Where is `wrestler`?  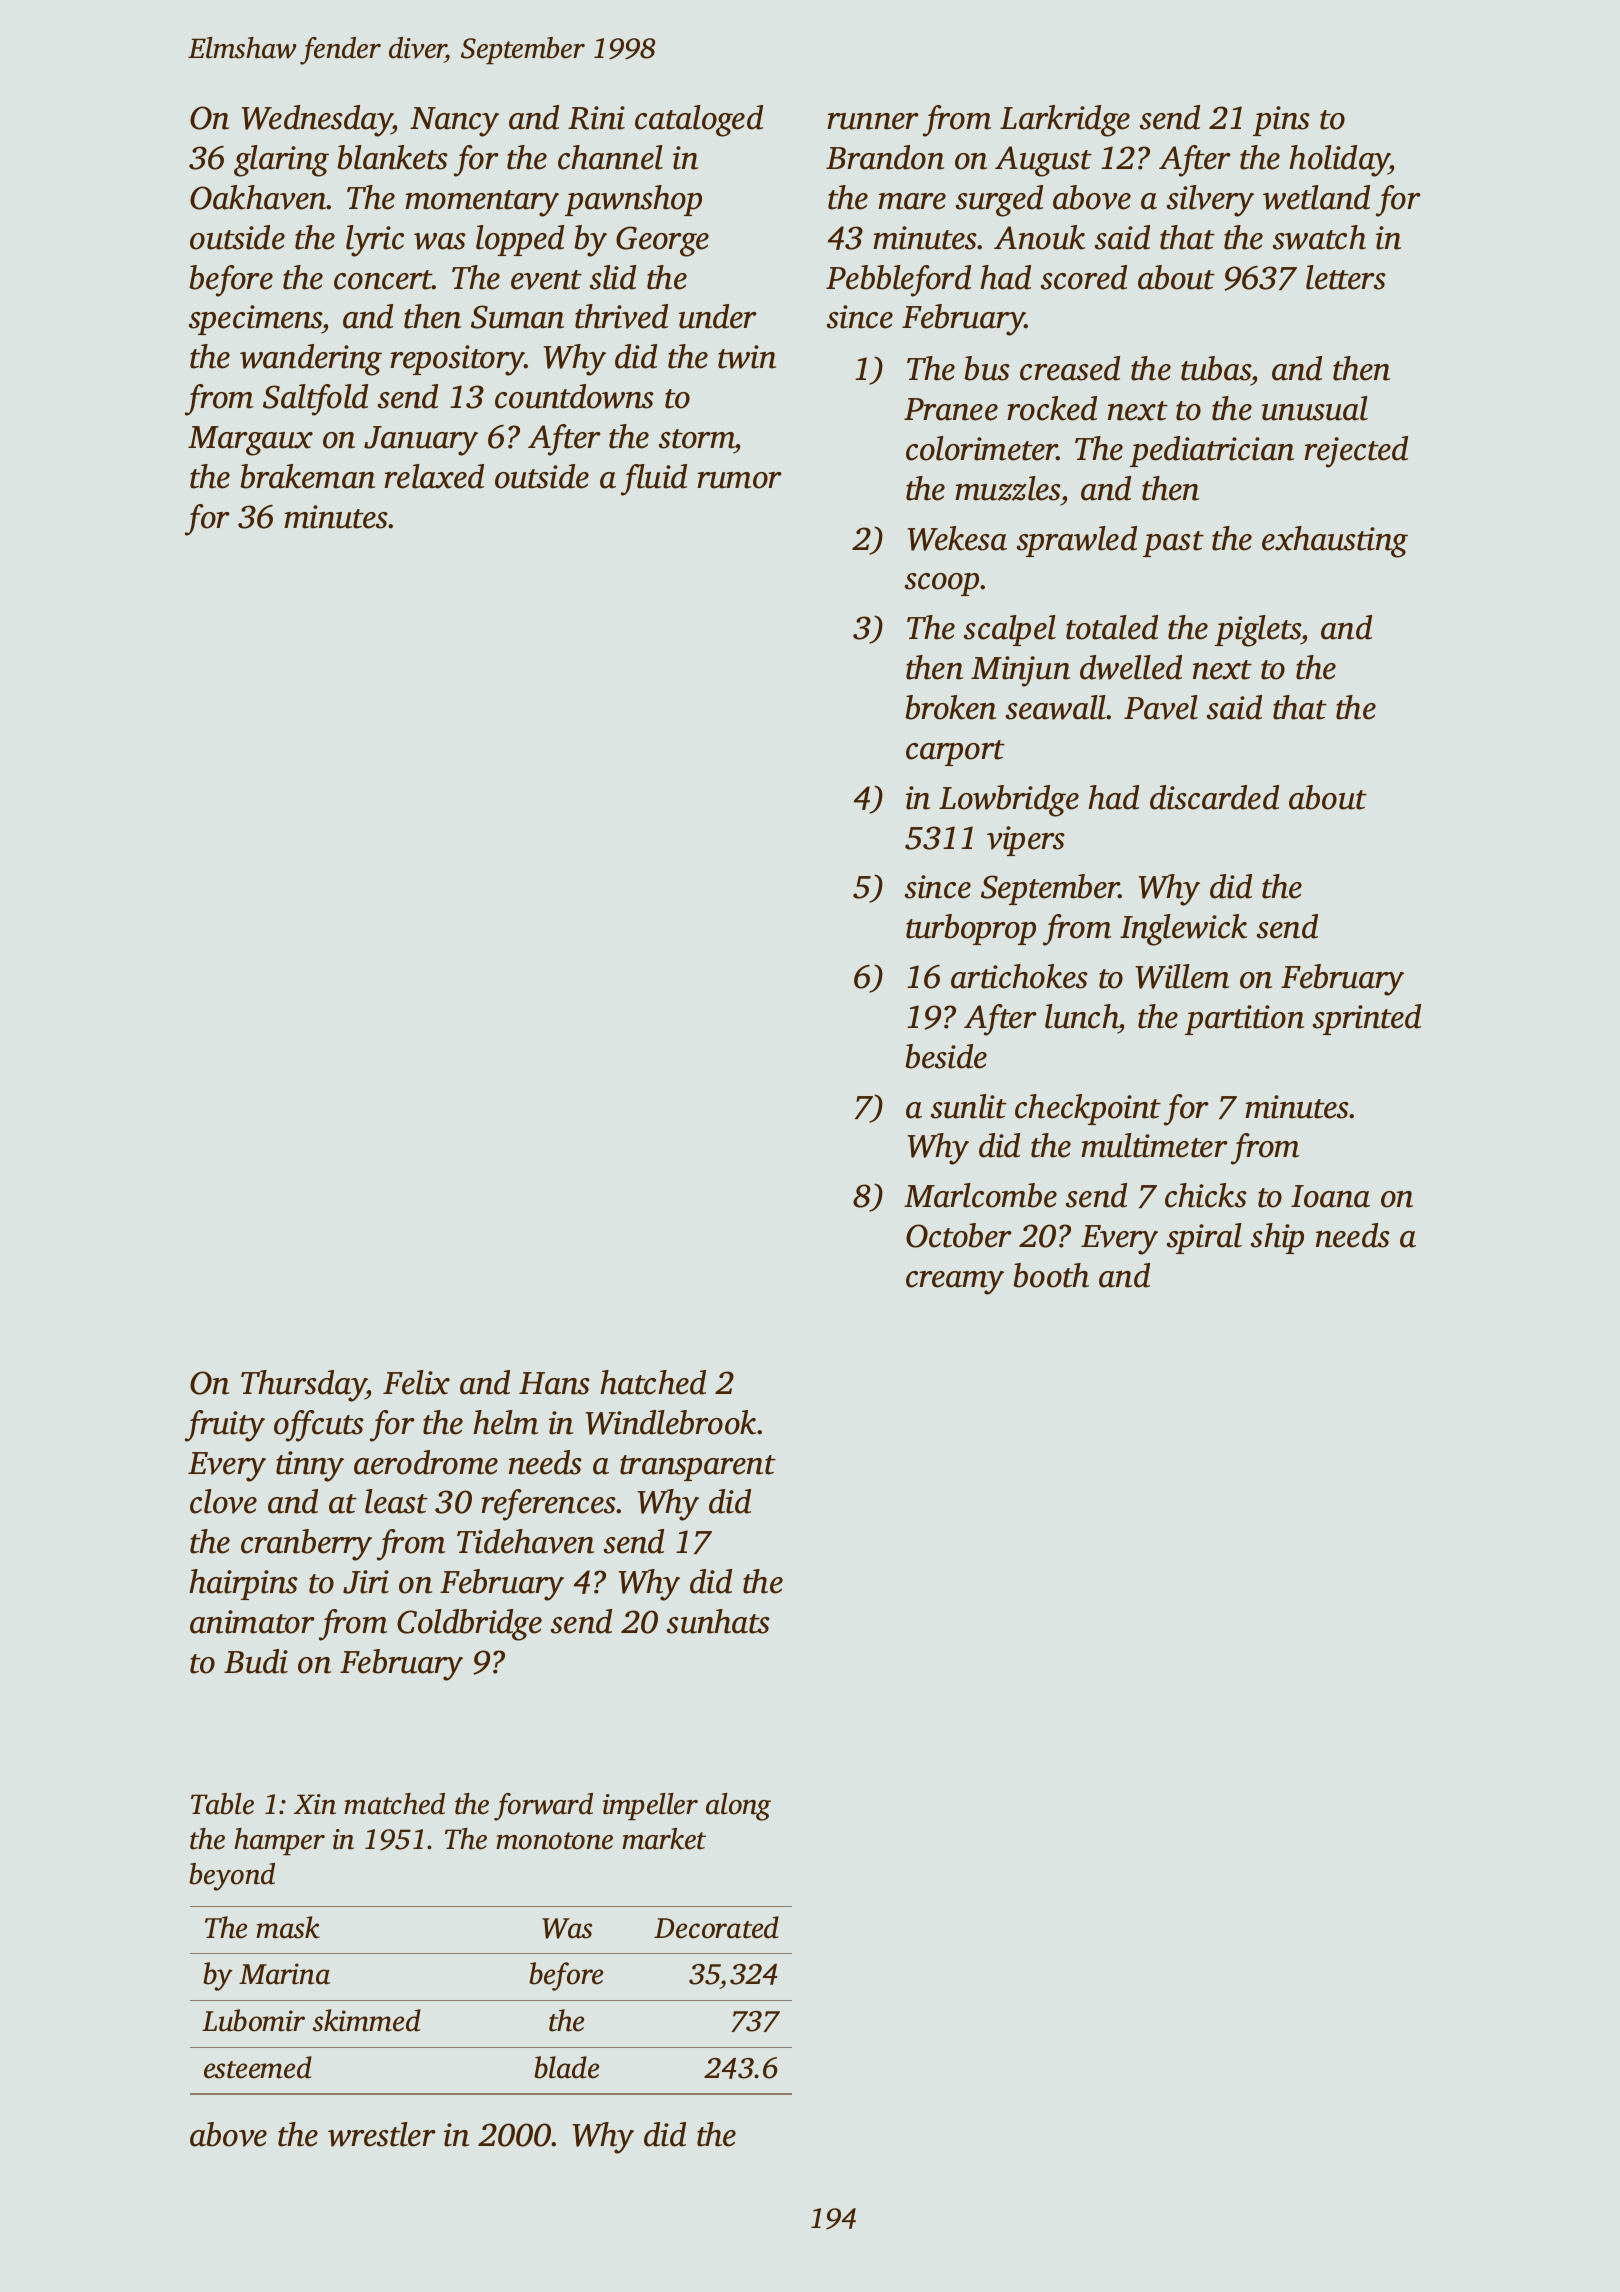 wrestler is located at coordinates (382, 2134).
